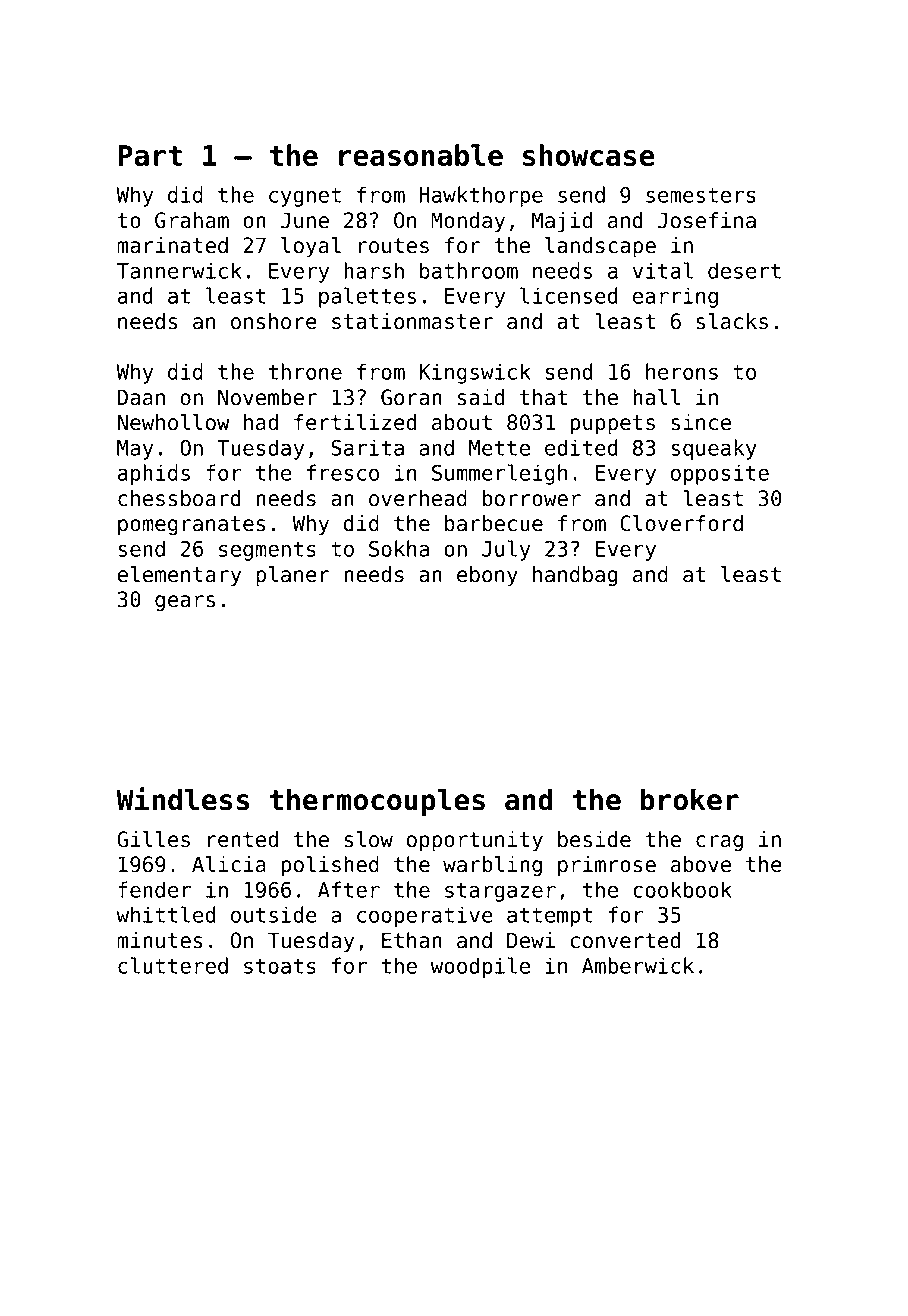 This document has width=908, height=1316. Describe the element at coordinates (589, 155) in the document. I see `showcase` at that location.
